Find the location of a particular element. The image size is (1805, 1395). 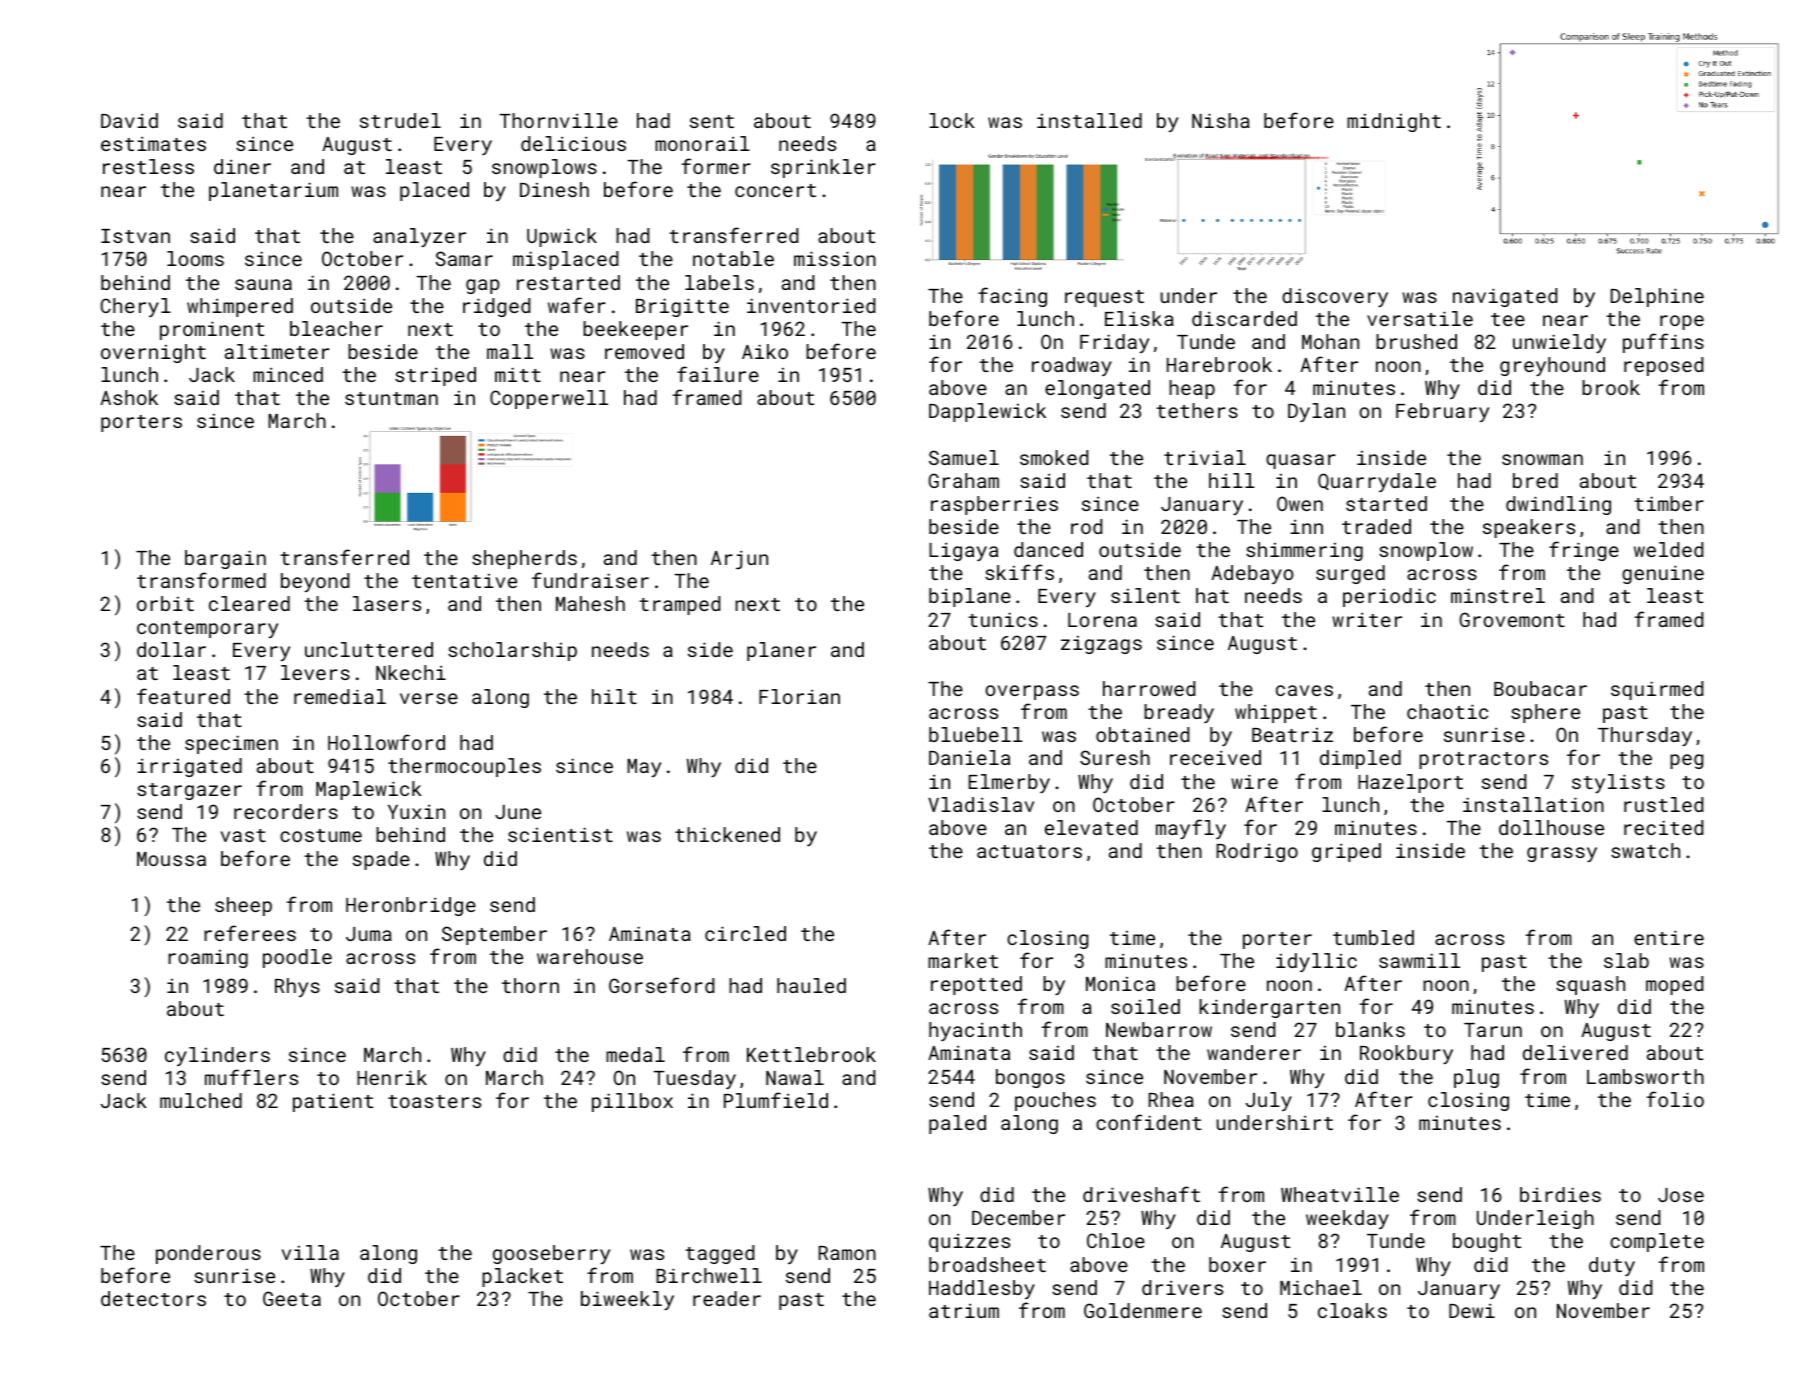

squash is located at coordinates (1590, 985).
